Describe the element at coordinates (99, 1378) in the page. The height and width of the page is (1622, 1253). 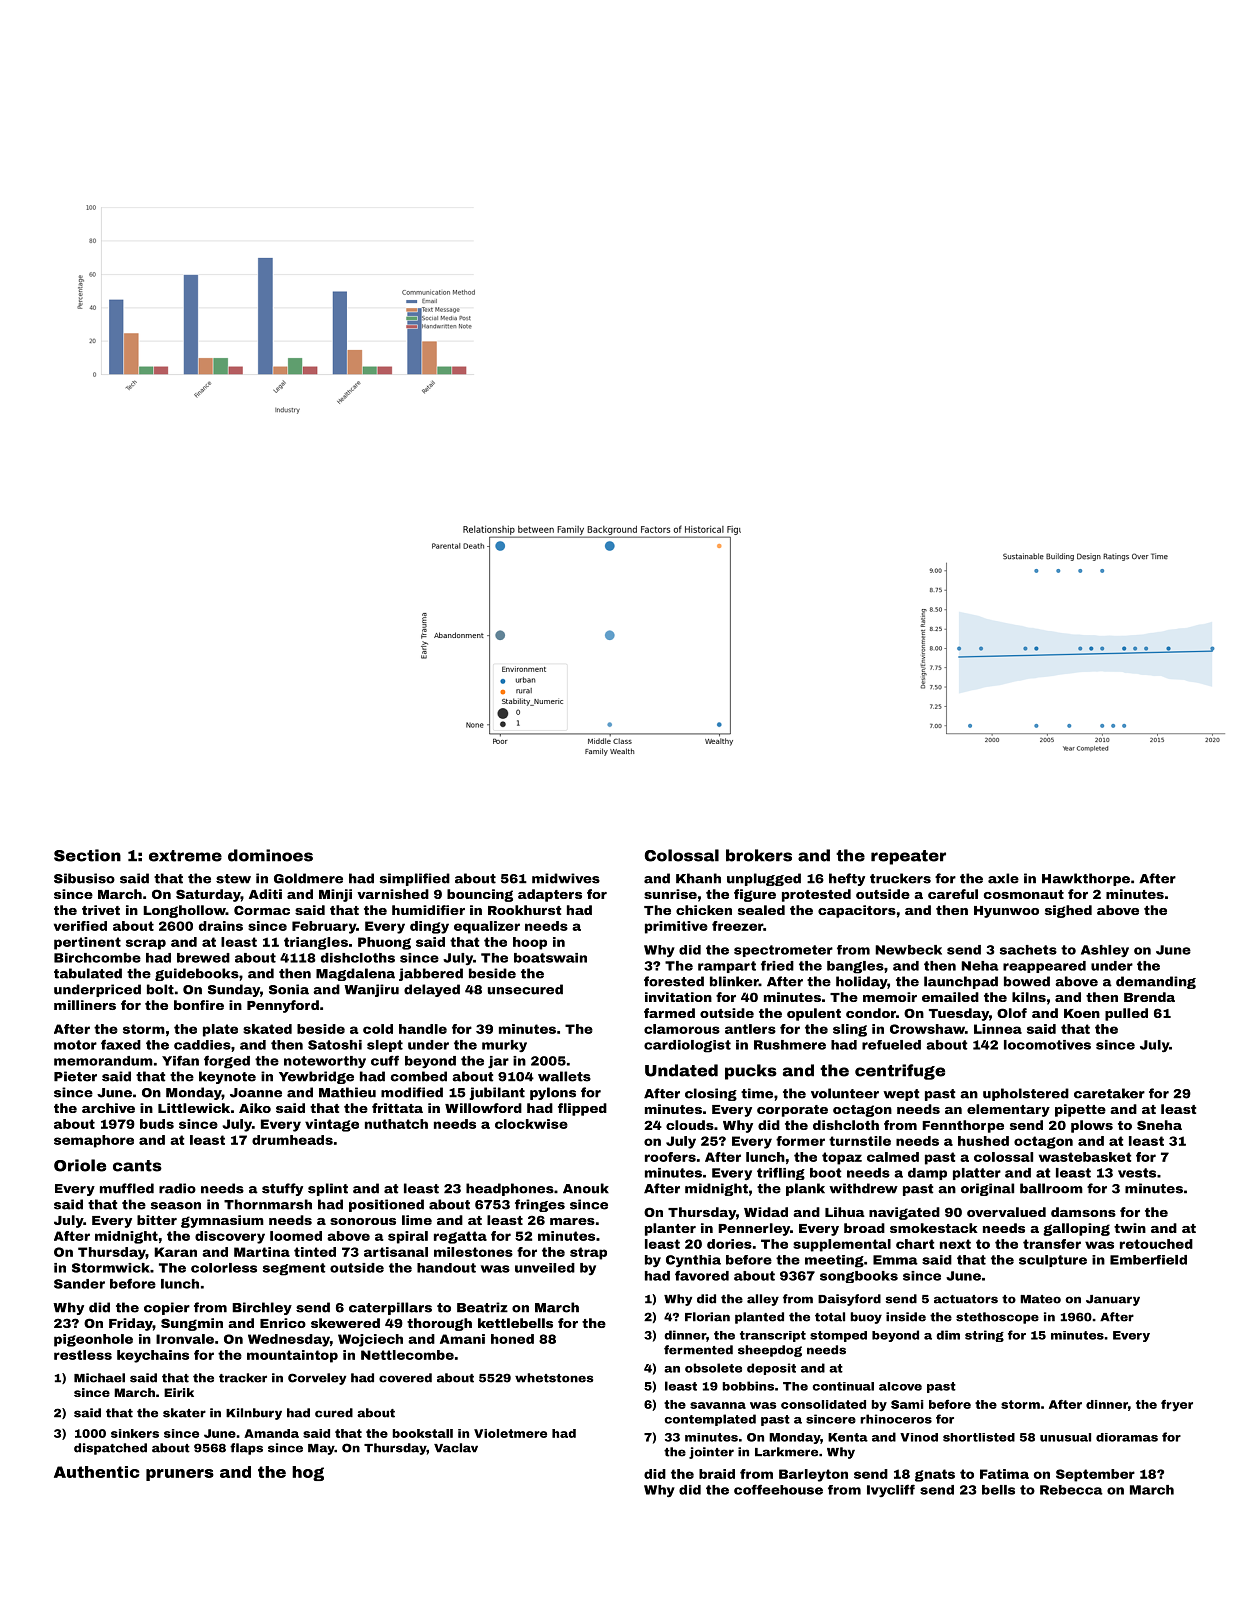
I see `Michael` at that location.
